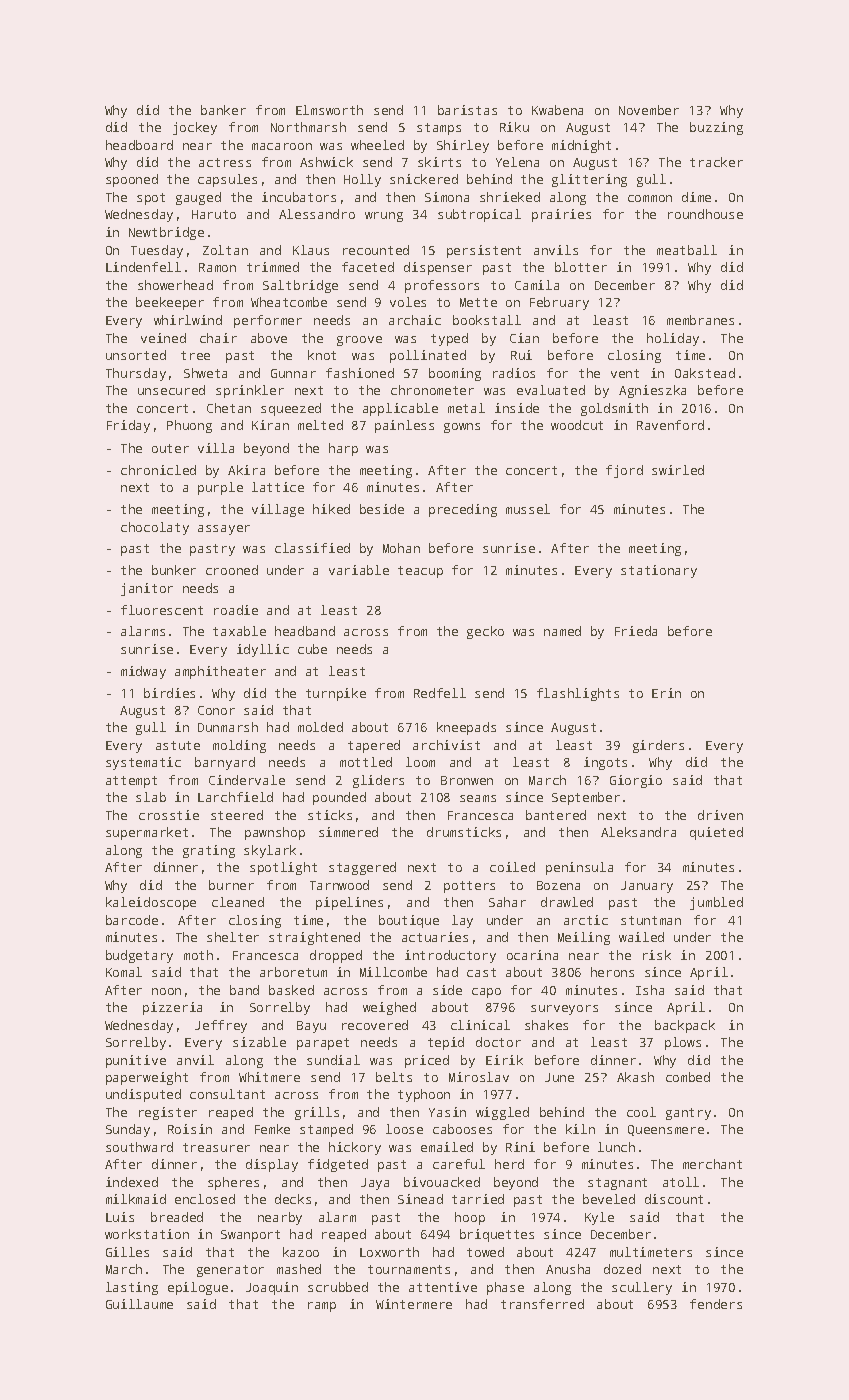  I want to click on fenders, so click(716, 1304).
